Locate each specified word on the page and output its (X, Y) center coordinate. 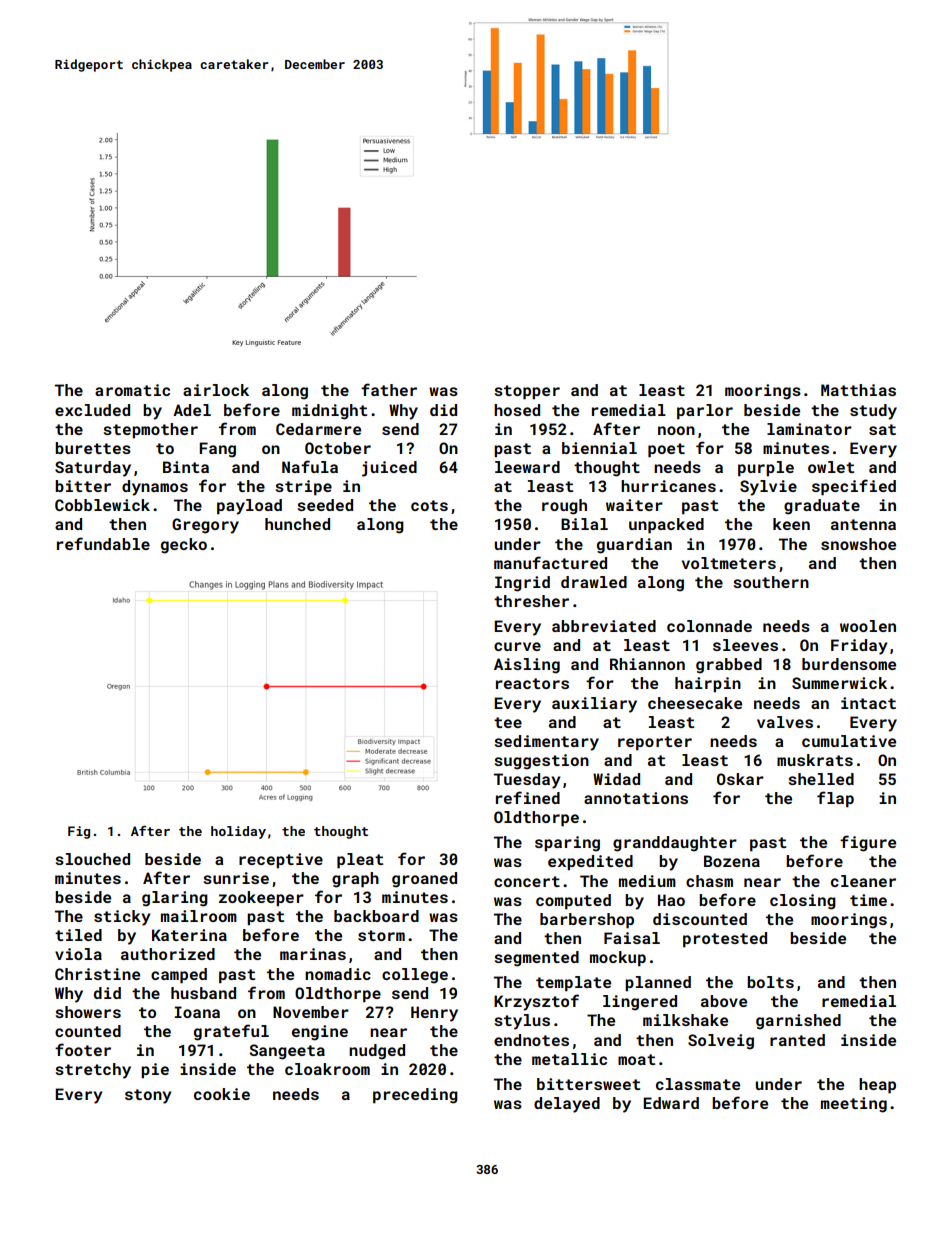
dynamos (155, 488)
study (873, 412)
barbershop (587, 921)
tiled (78, 935)
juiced (389, 469)
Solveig (721, 1042)
